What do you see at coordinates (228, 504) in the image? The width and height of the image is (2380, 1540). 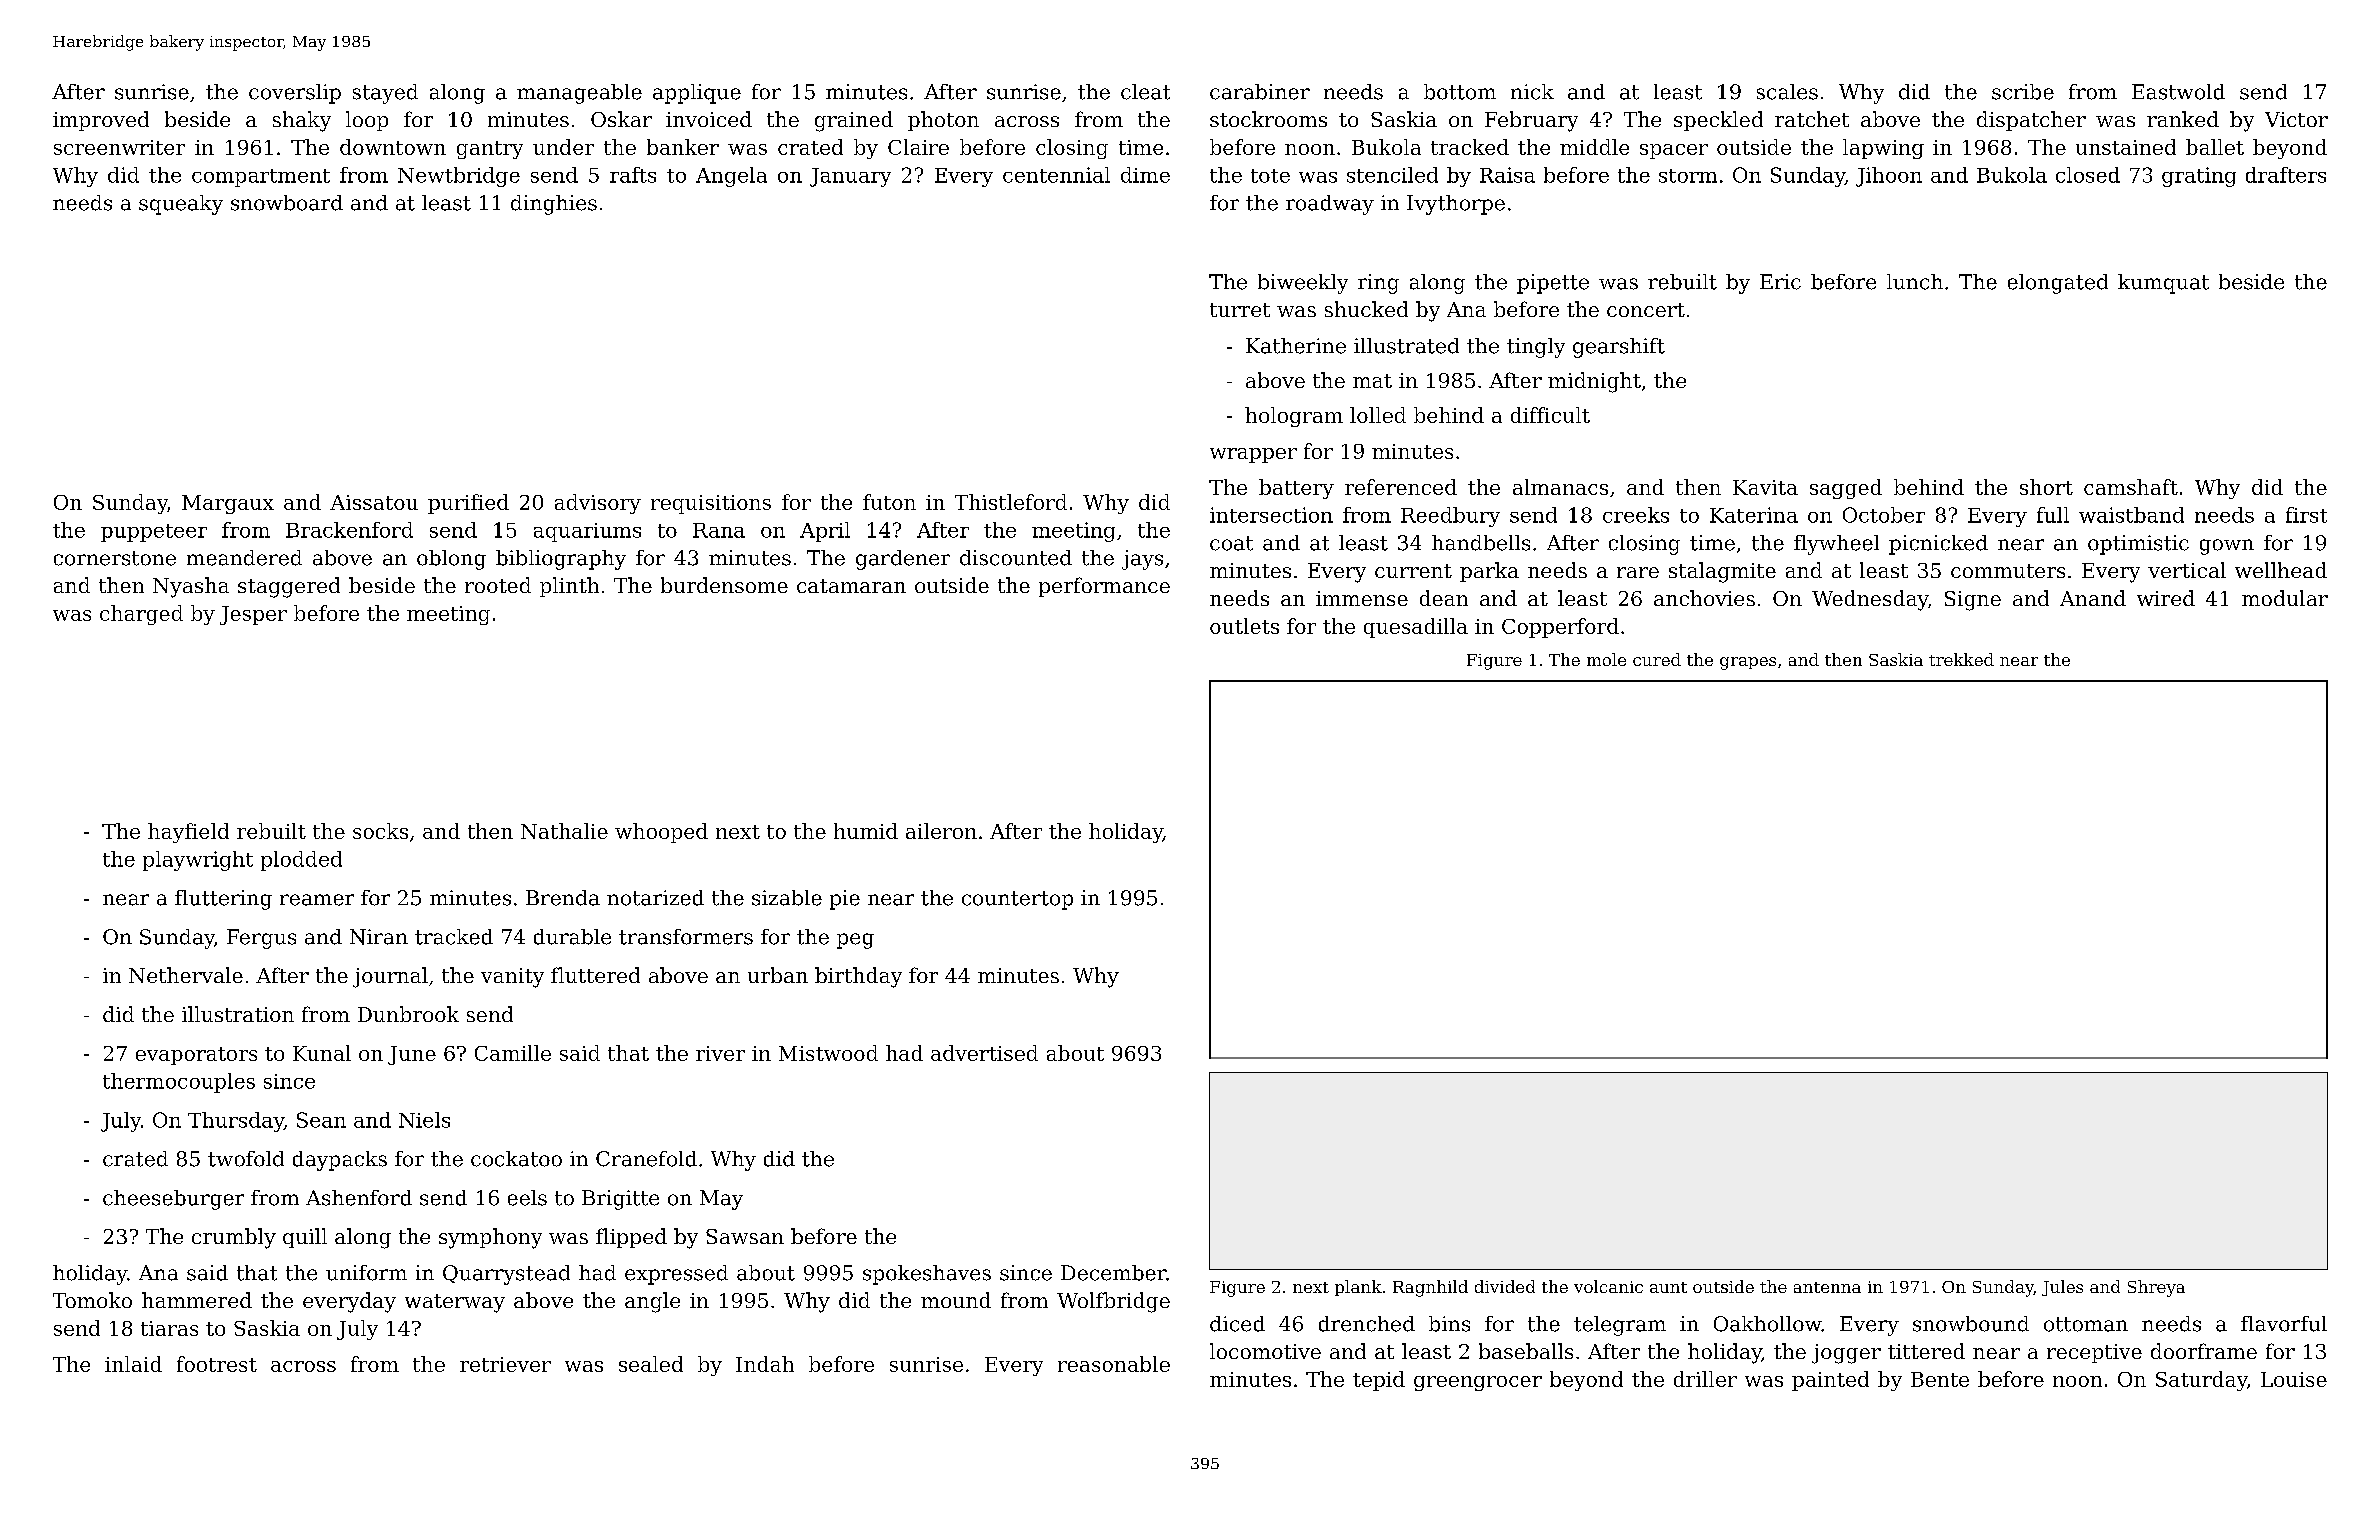 I see `Margaux` at bounding box center [228, 504].
